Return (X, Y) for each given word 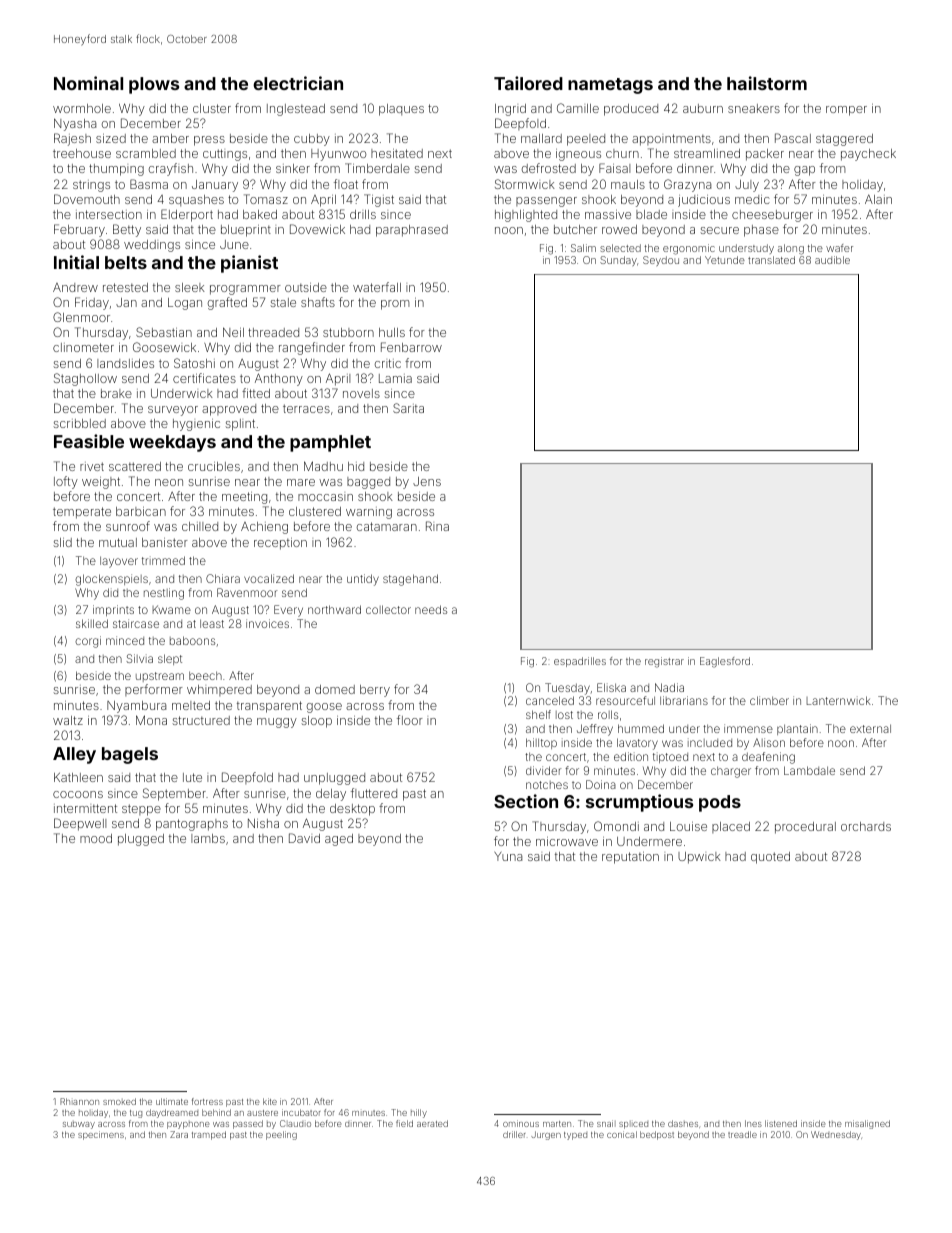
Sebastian (164, 332)
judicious (704, 201)
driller (514, 1134)
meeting (244, 498)
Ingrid (510, 110)
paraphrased (412, 231)
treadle (742, 1134)
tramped (209, 1135)
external (870, 728)
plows (154, 85)
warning (369, 513)
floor (410, 720)
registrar (664, 662)
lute (192, 777)
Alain (878, 199)
